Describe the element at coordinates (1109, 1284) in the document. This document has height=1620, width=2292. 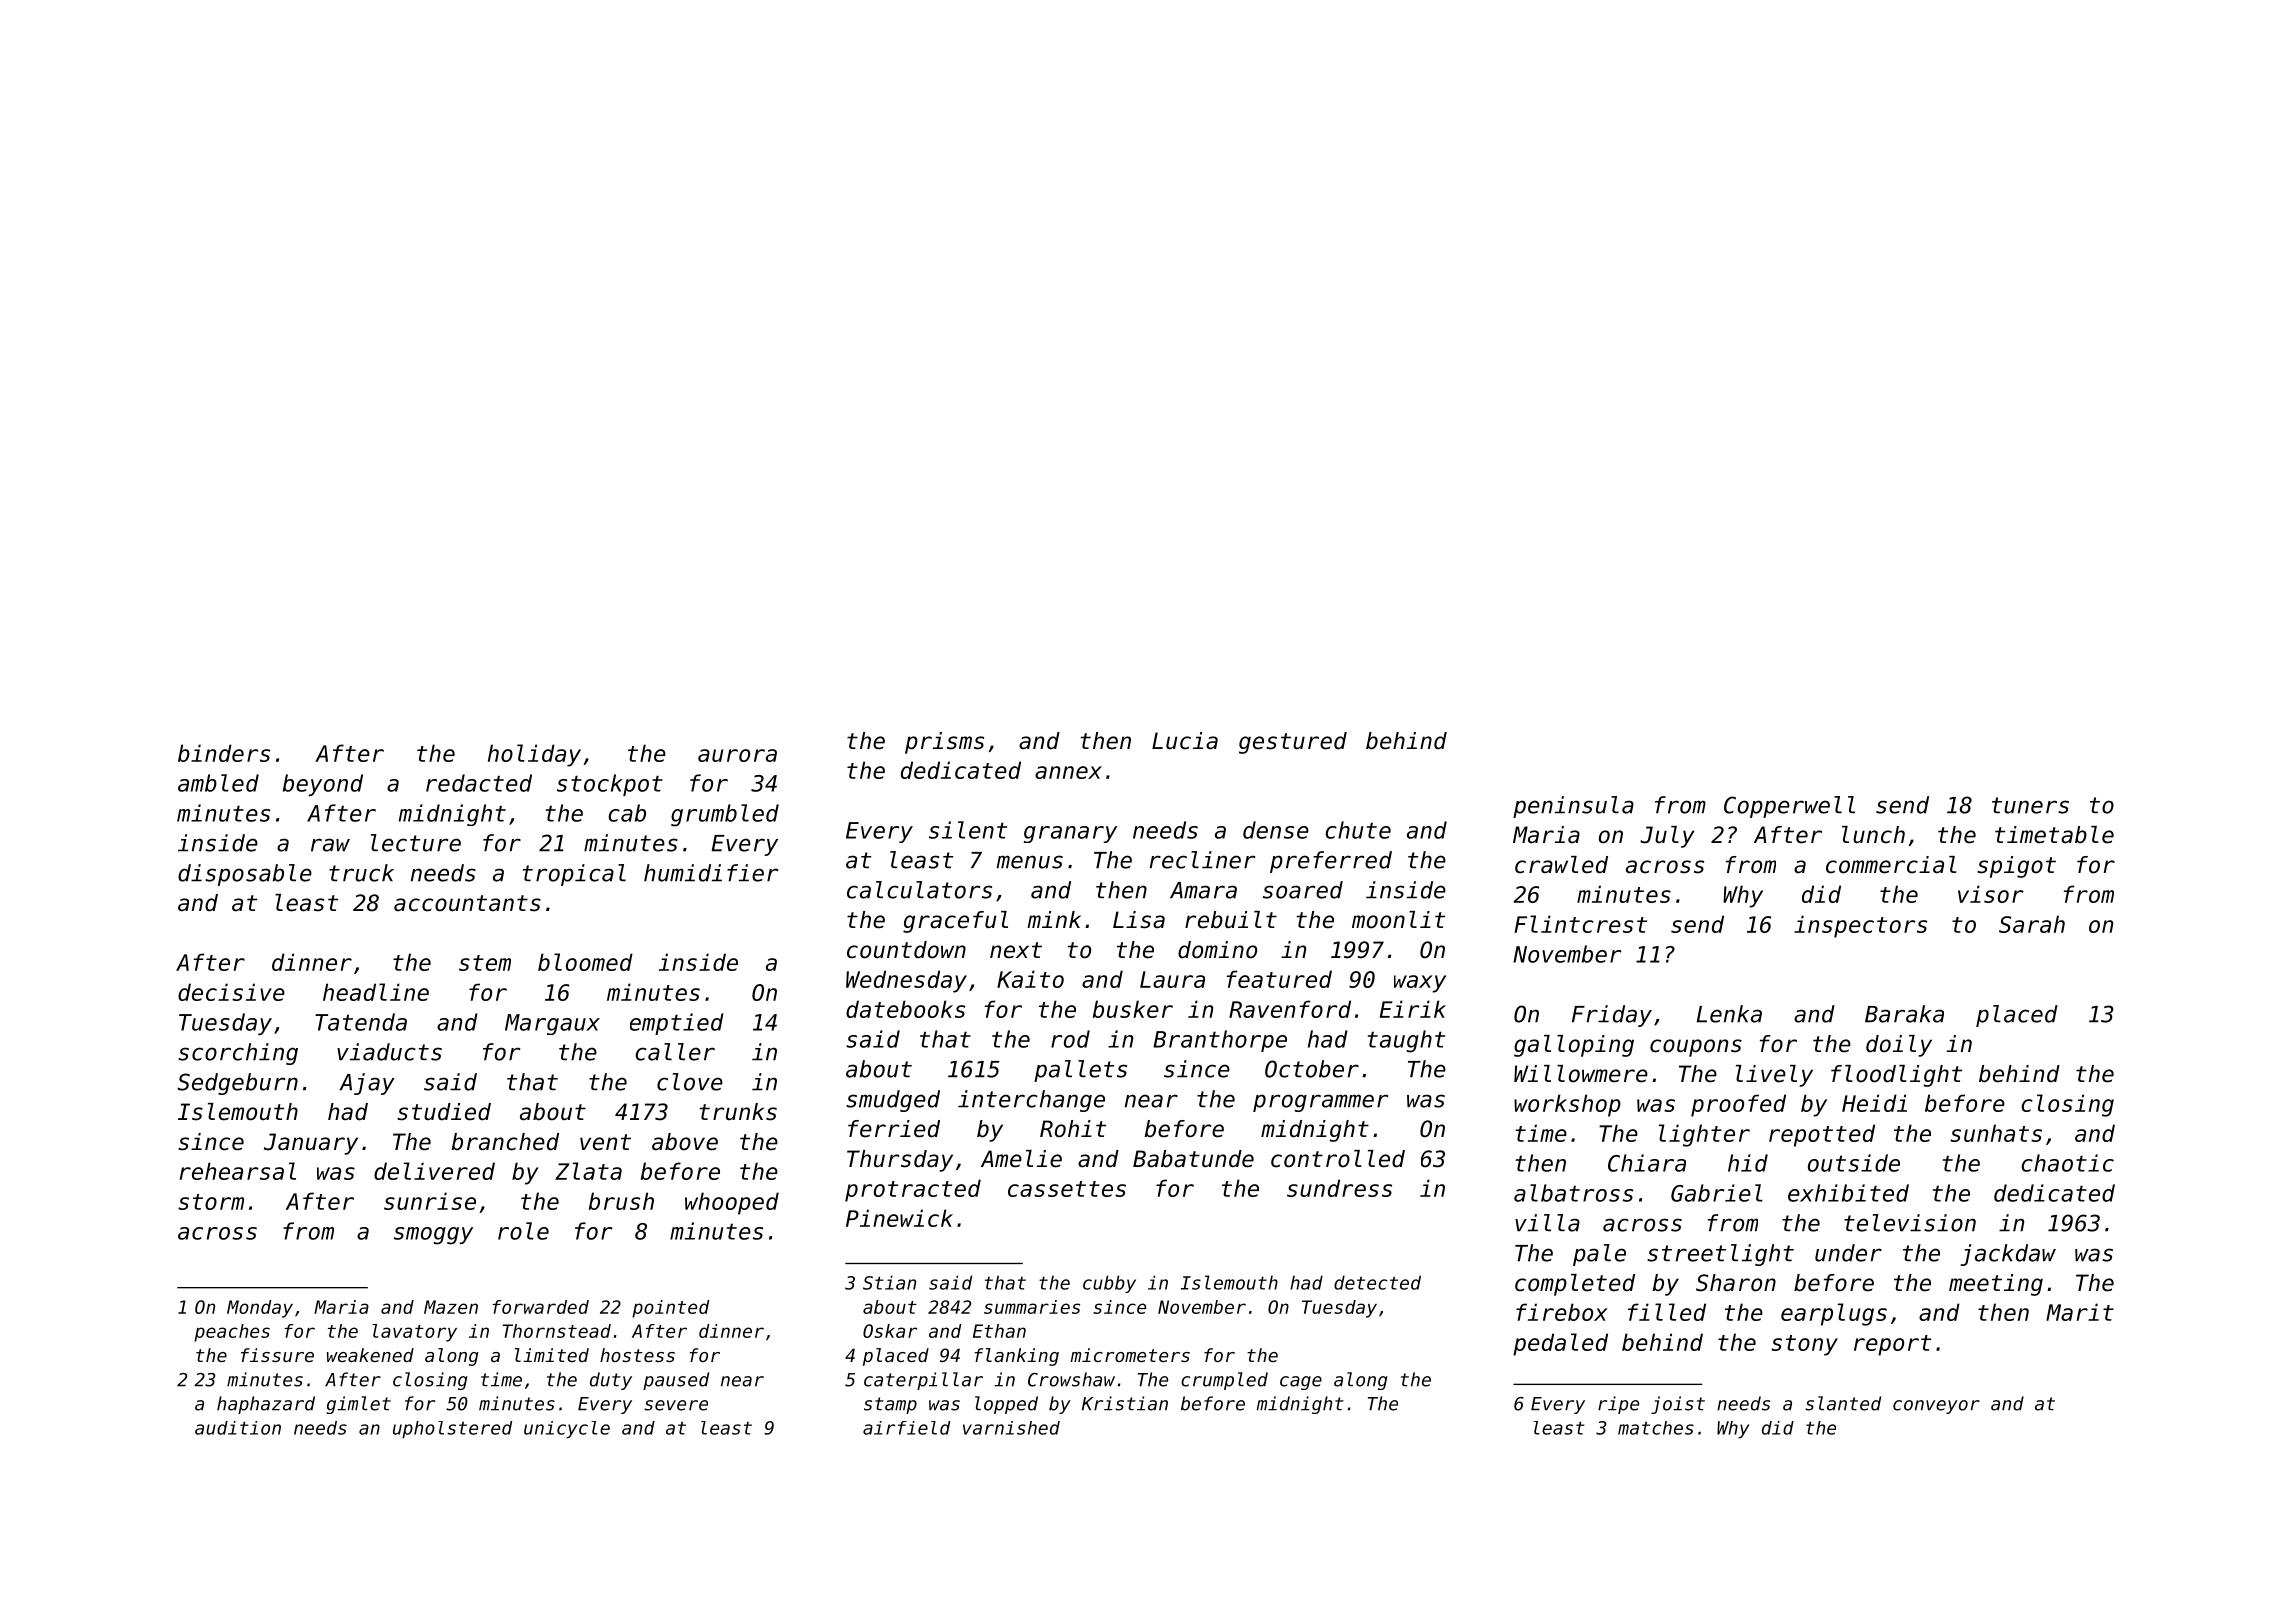
I see `cubby` at that location.
